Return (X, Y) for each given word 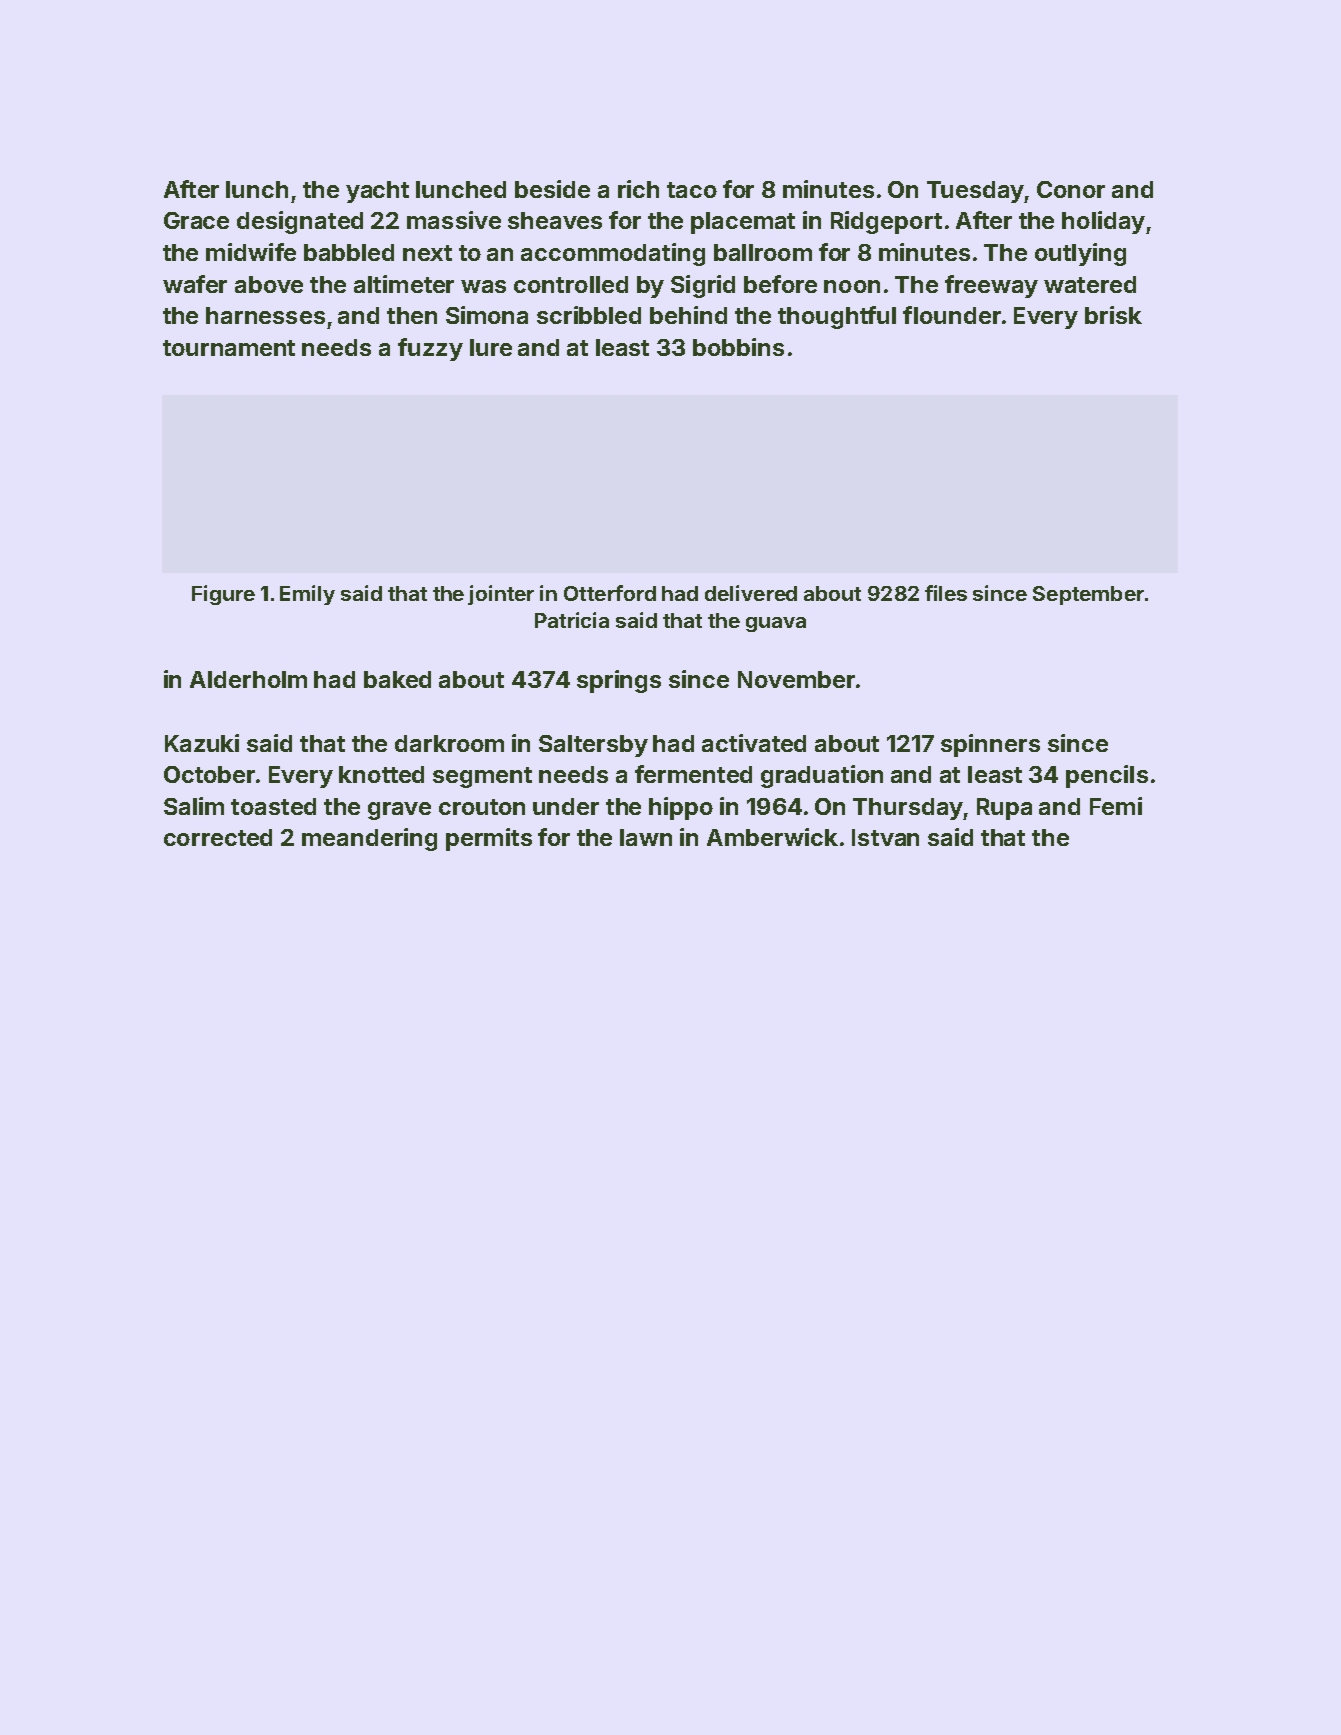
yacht (377, 192)
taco (692, 190)
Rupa (1004, 809)
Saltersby (593, 746)
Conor (1071, 189)
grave (399, 811)
